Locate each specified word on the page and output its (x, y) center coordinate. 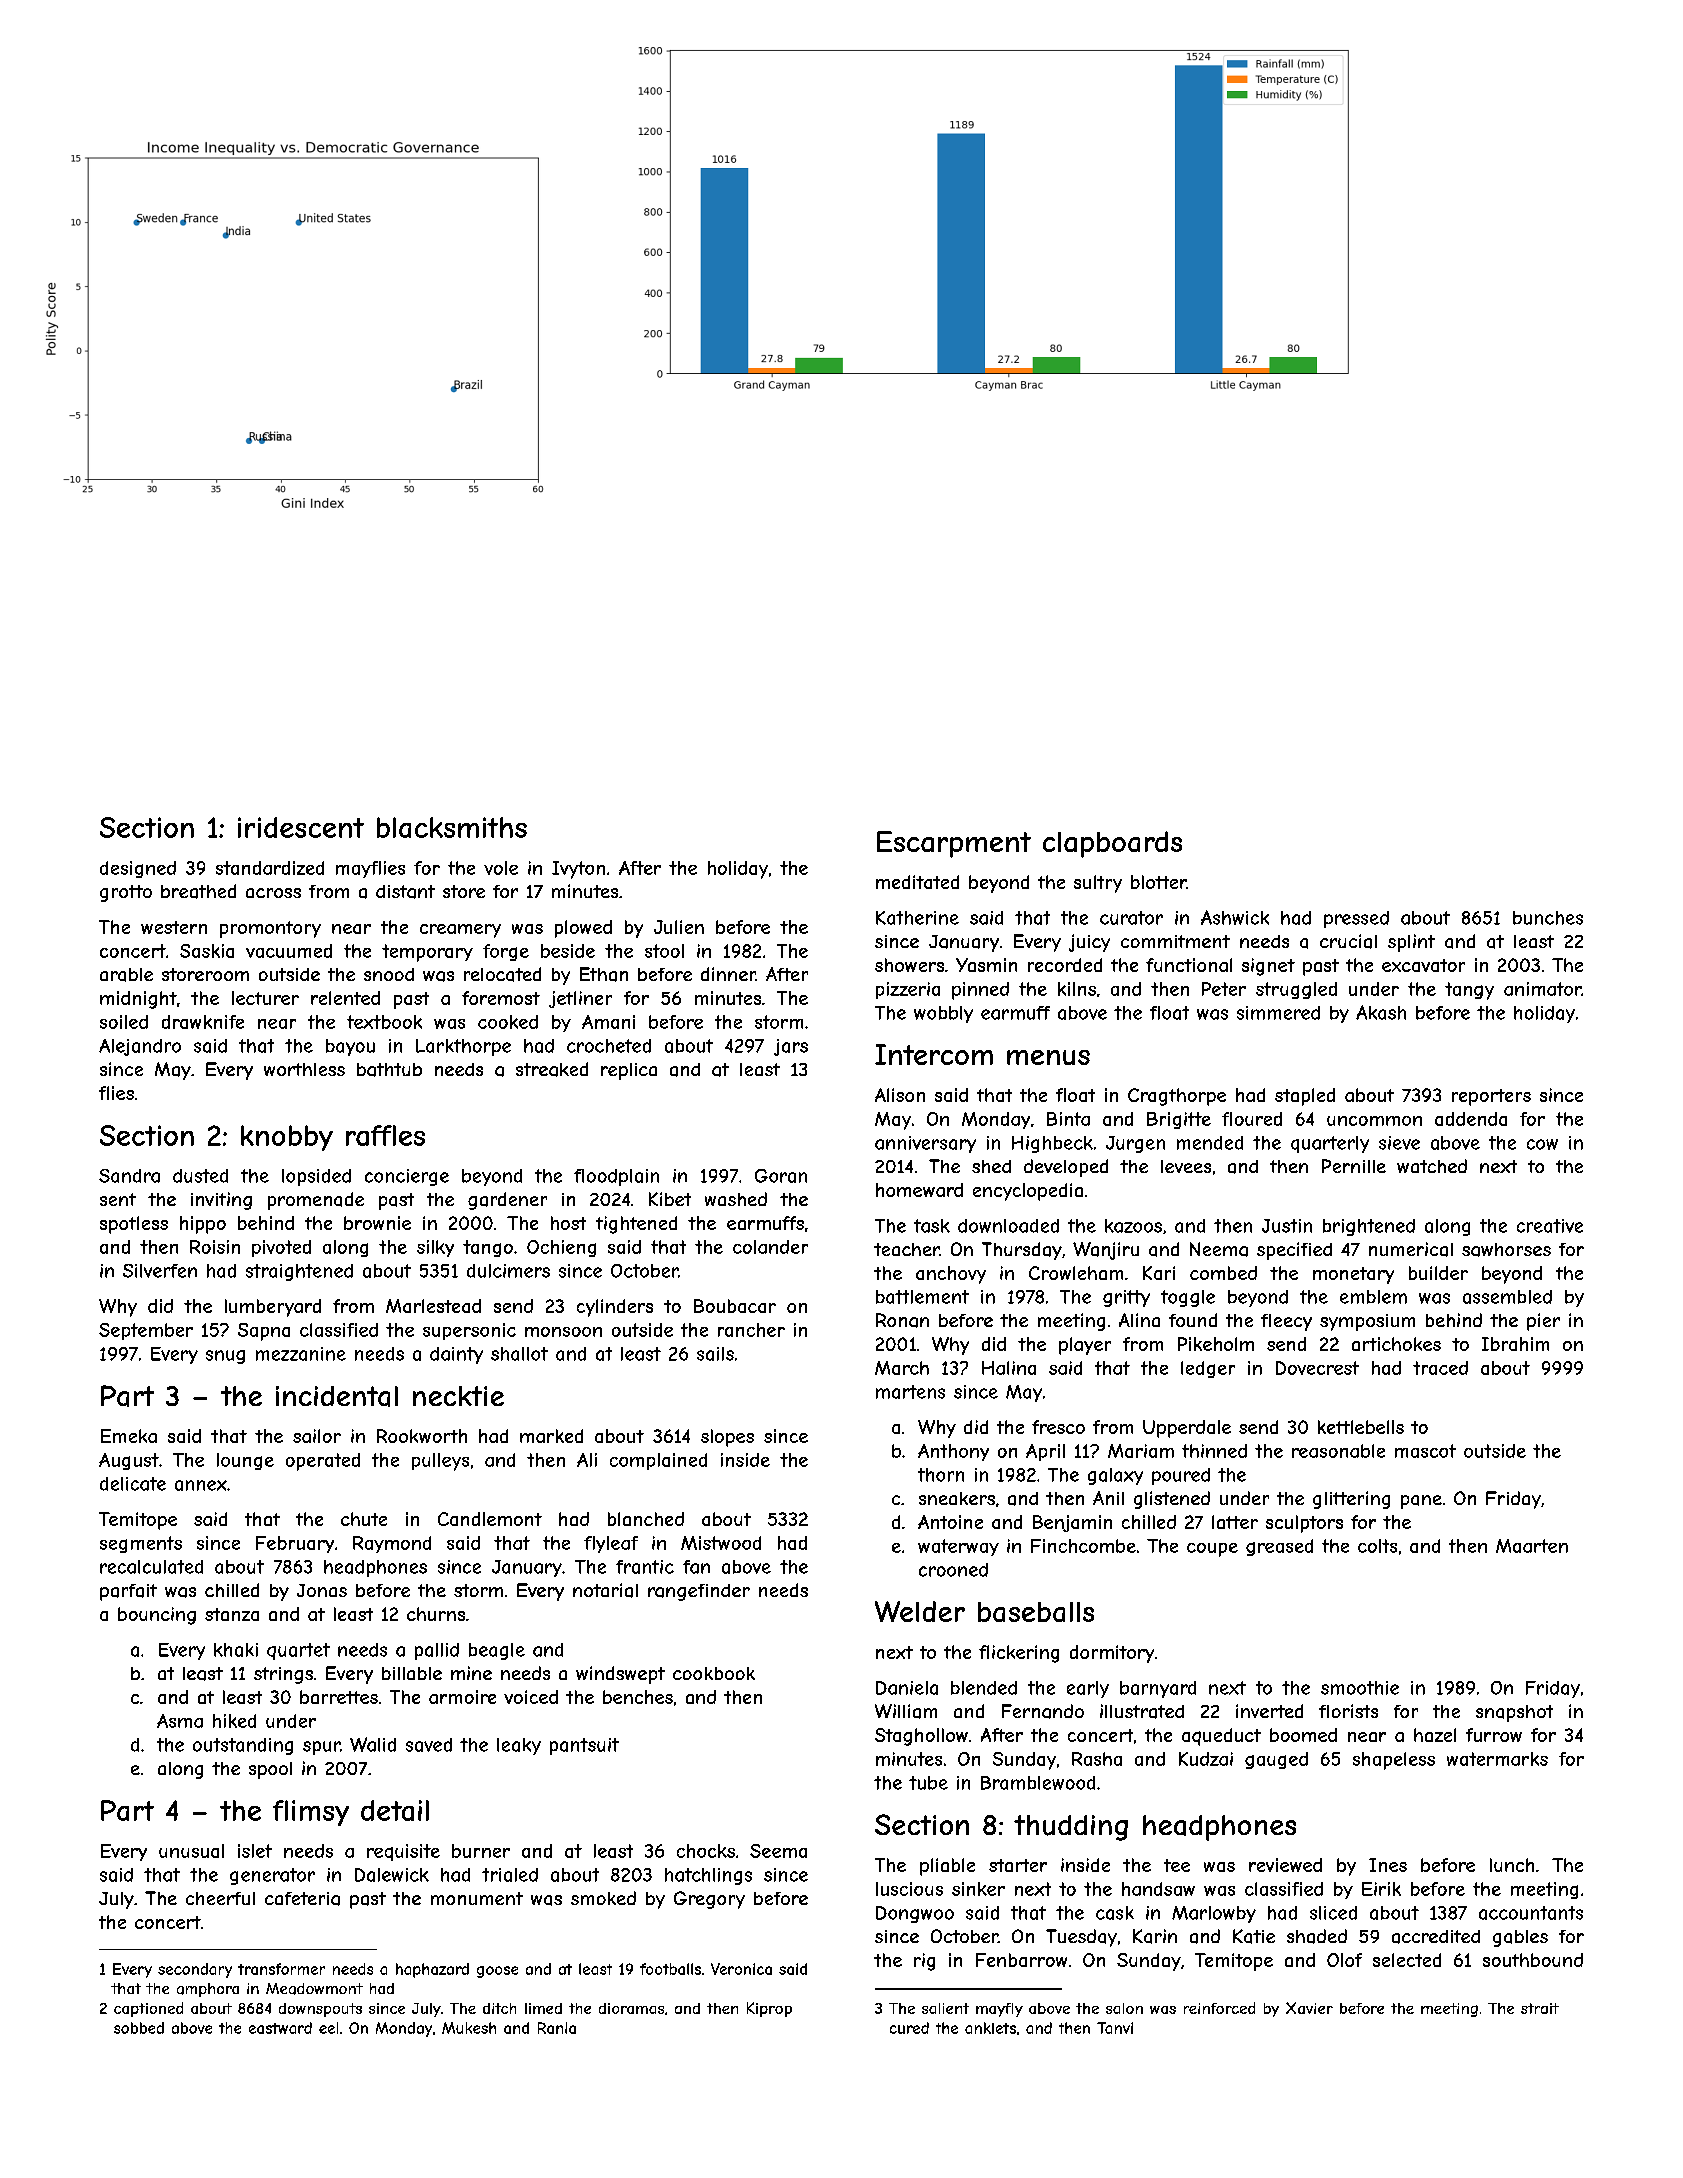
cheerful (220, 1898)
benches (638, 1697)
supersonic (469, 1331)
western (174, 927)
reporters (1491, 1097)
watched (1432, 1166)
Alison (900, 1095)
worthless (304, 1069)
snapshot (1514, 1713)
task (932, 1226)
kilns (1077, 989)
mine (471, 1673)
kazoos (1133, 1226)
